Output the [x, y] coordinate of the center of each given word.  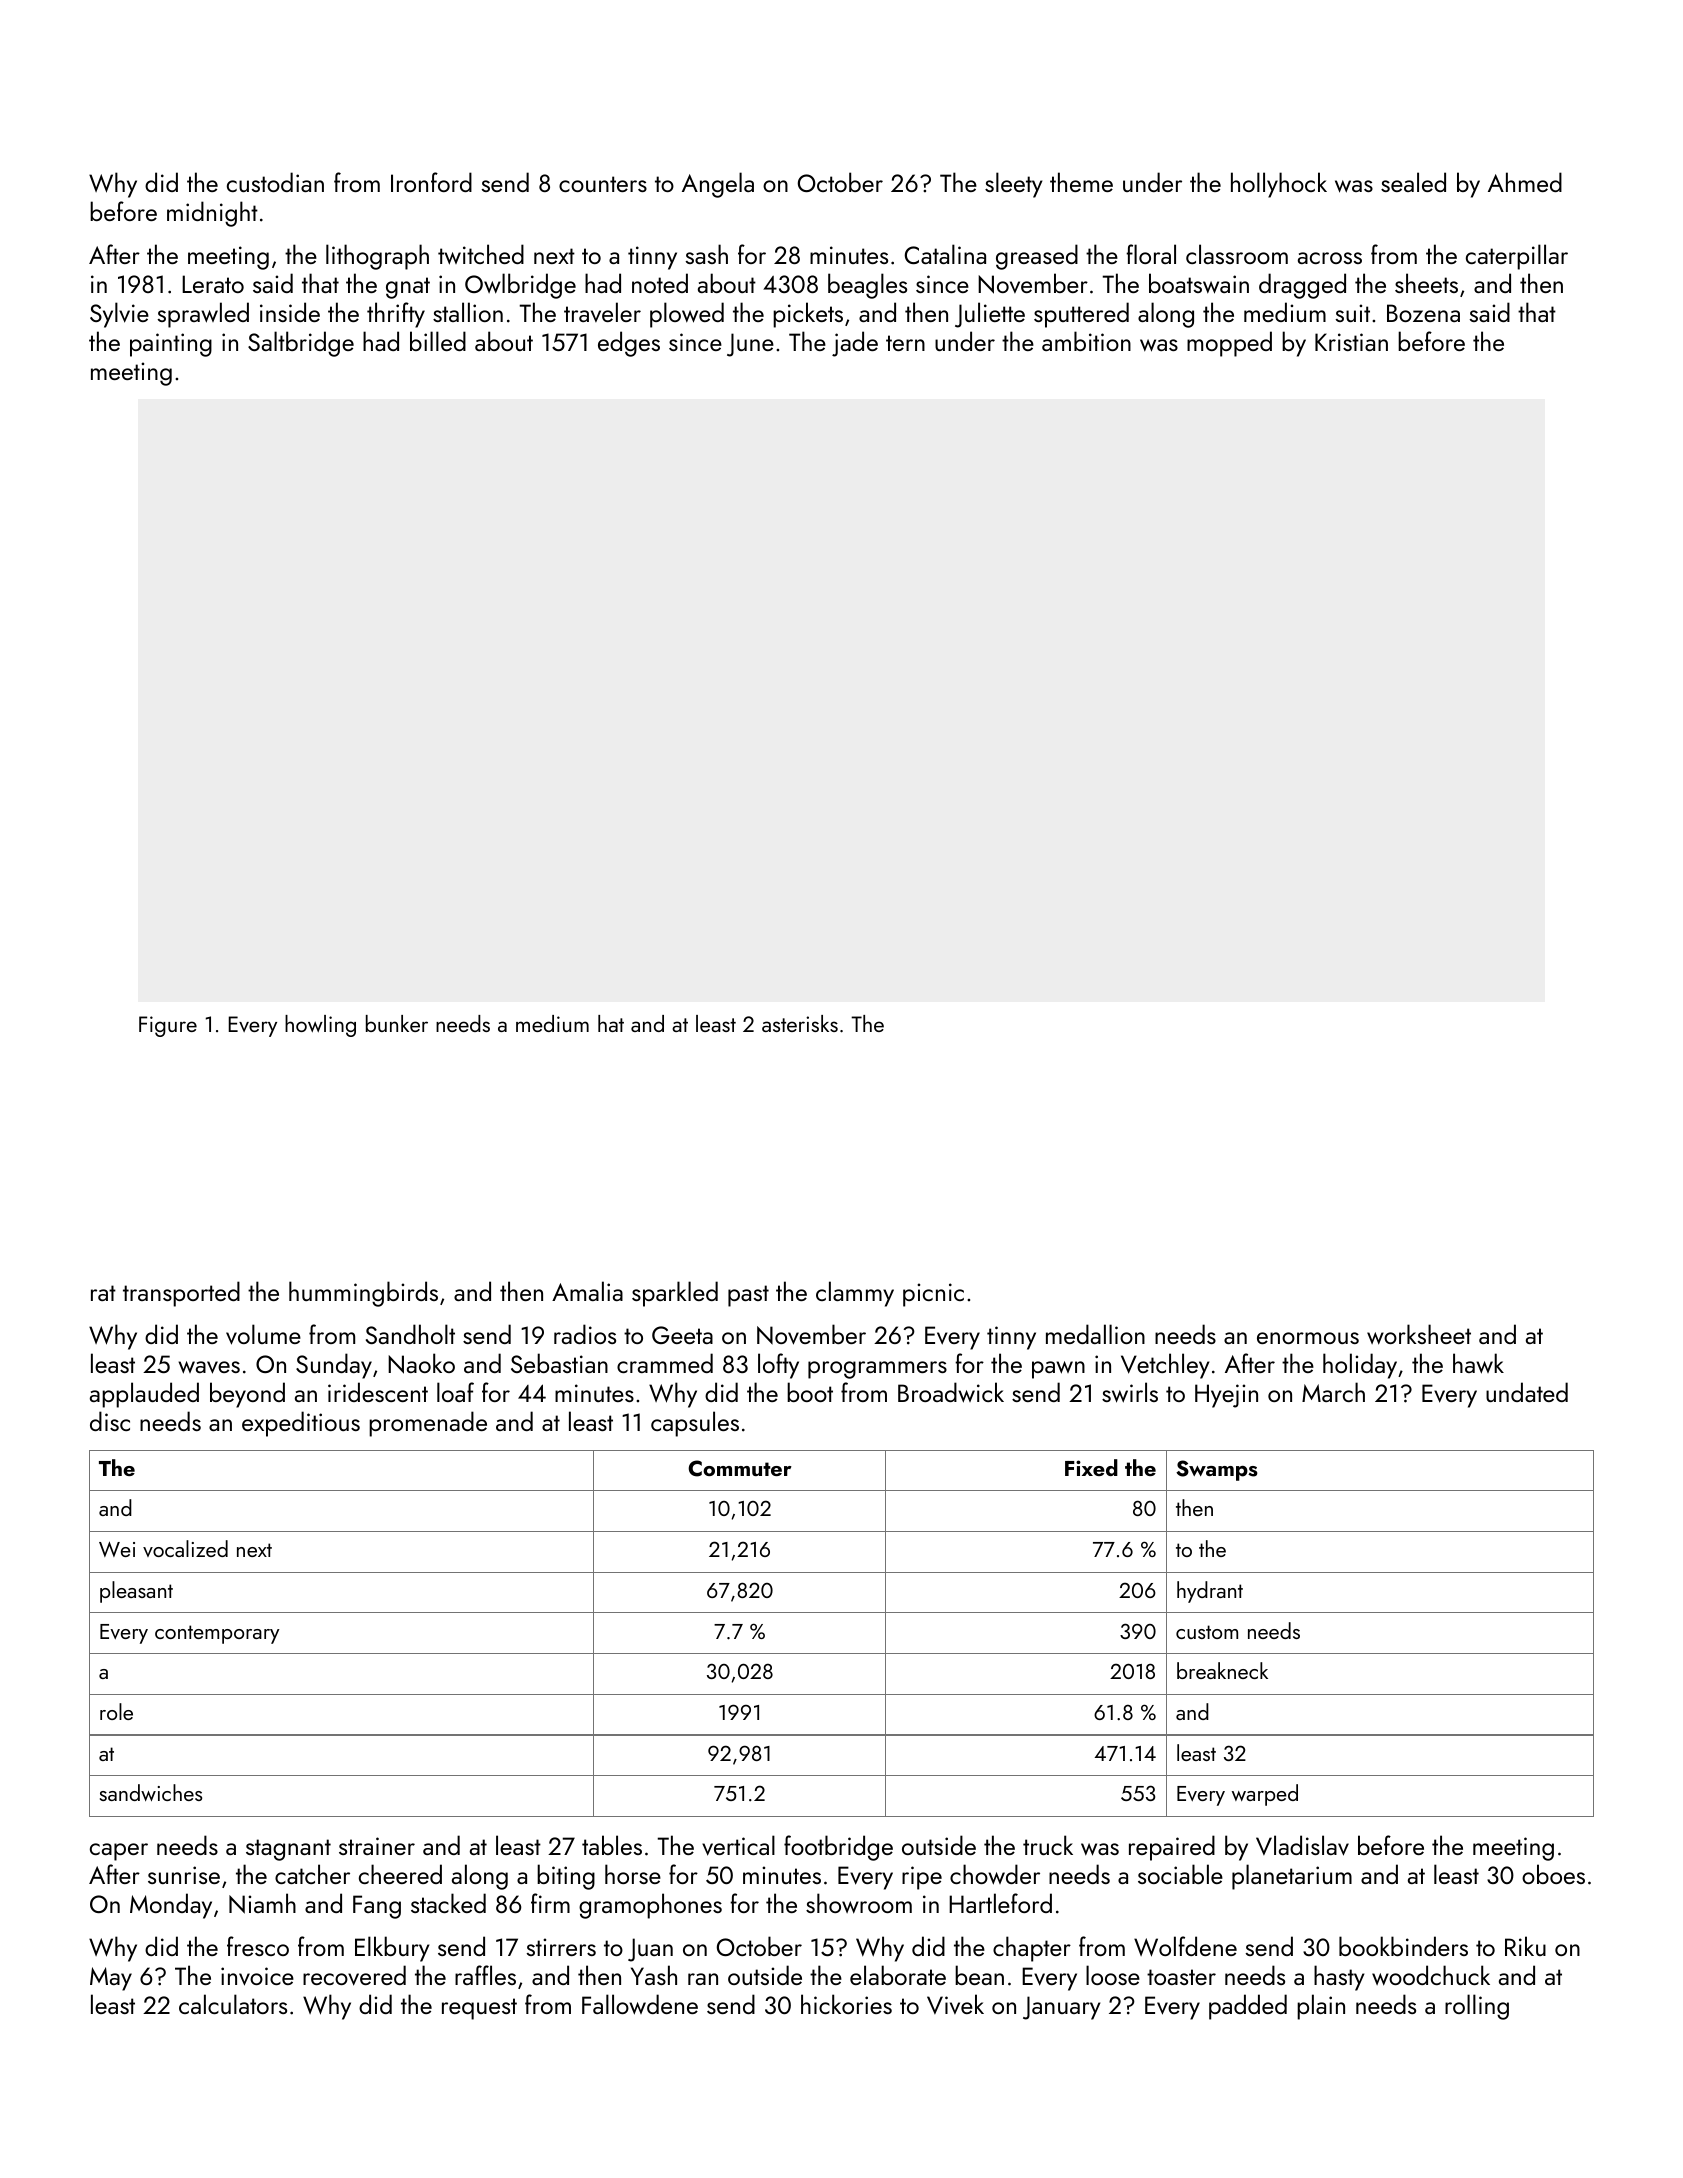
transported [181, 1294]
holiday [1360, 1366]
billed [438, 341]
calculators [233, 2004]
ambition [1086, 341]
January [1061, 2008]
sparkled [675, 1294]
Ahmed [1525, 182]
